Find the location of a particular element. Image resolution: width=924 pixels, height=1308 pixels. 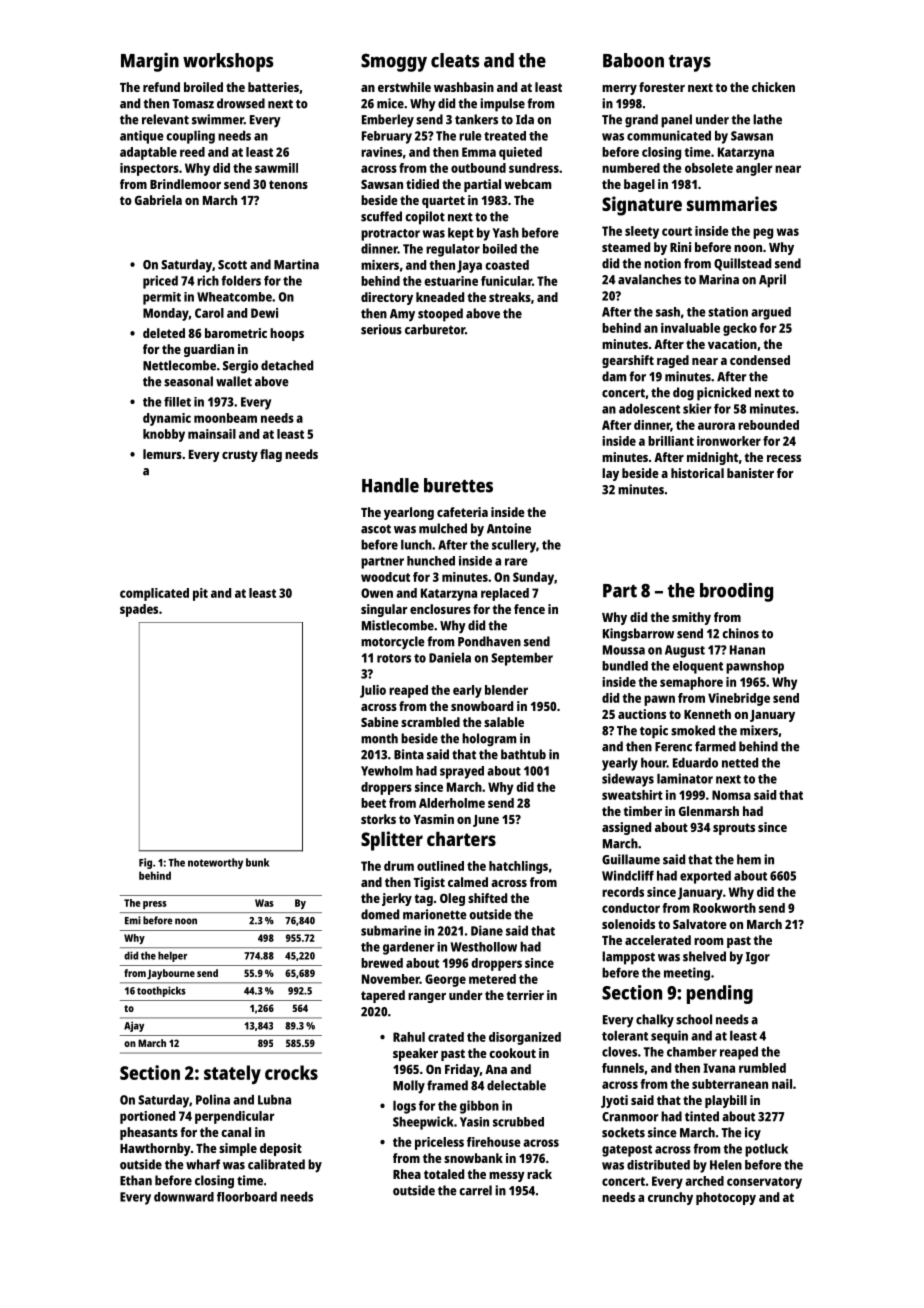

crunchy is located at coordinates (670, 1198).
